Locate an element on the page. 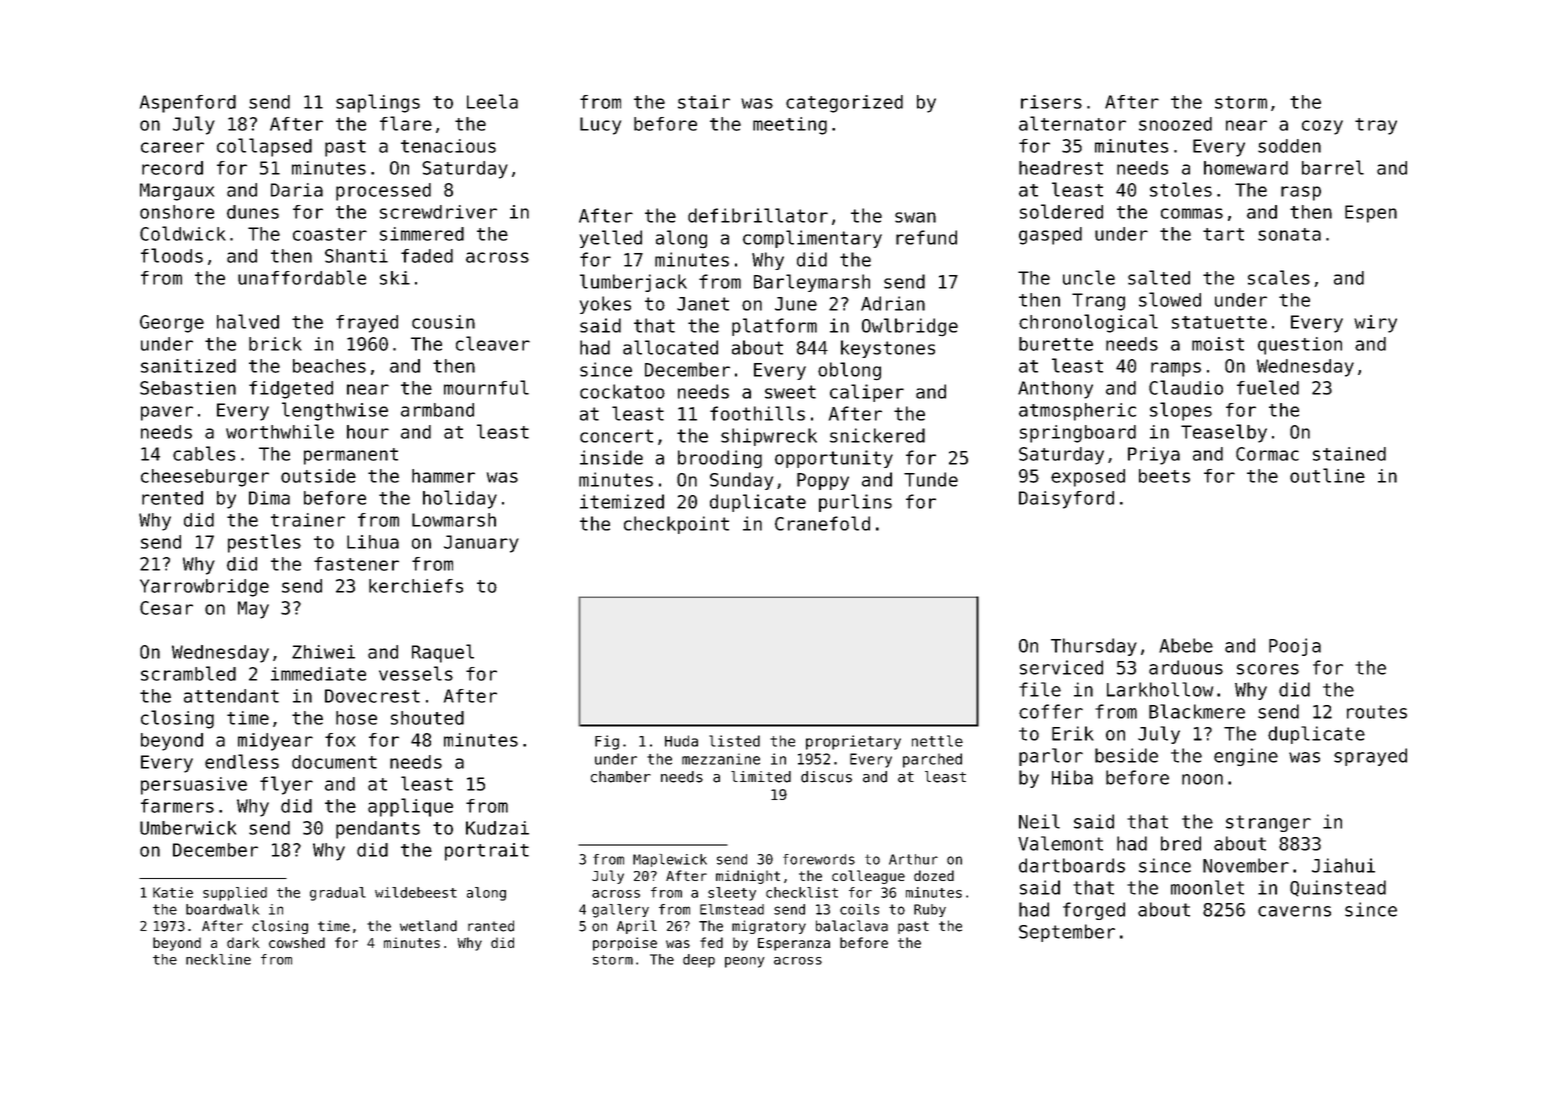 The image size is (1557, 1101). Coldwick is located at coordinates (183, 233).
